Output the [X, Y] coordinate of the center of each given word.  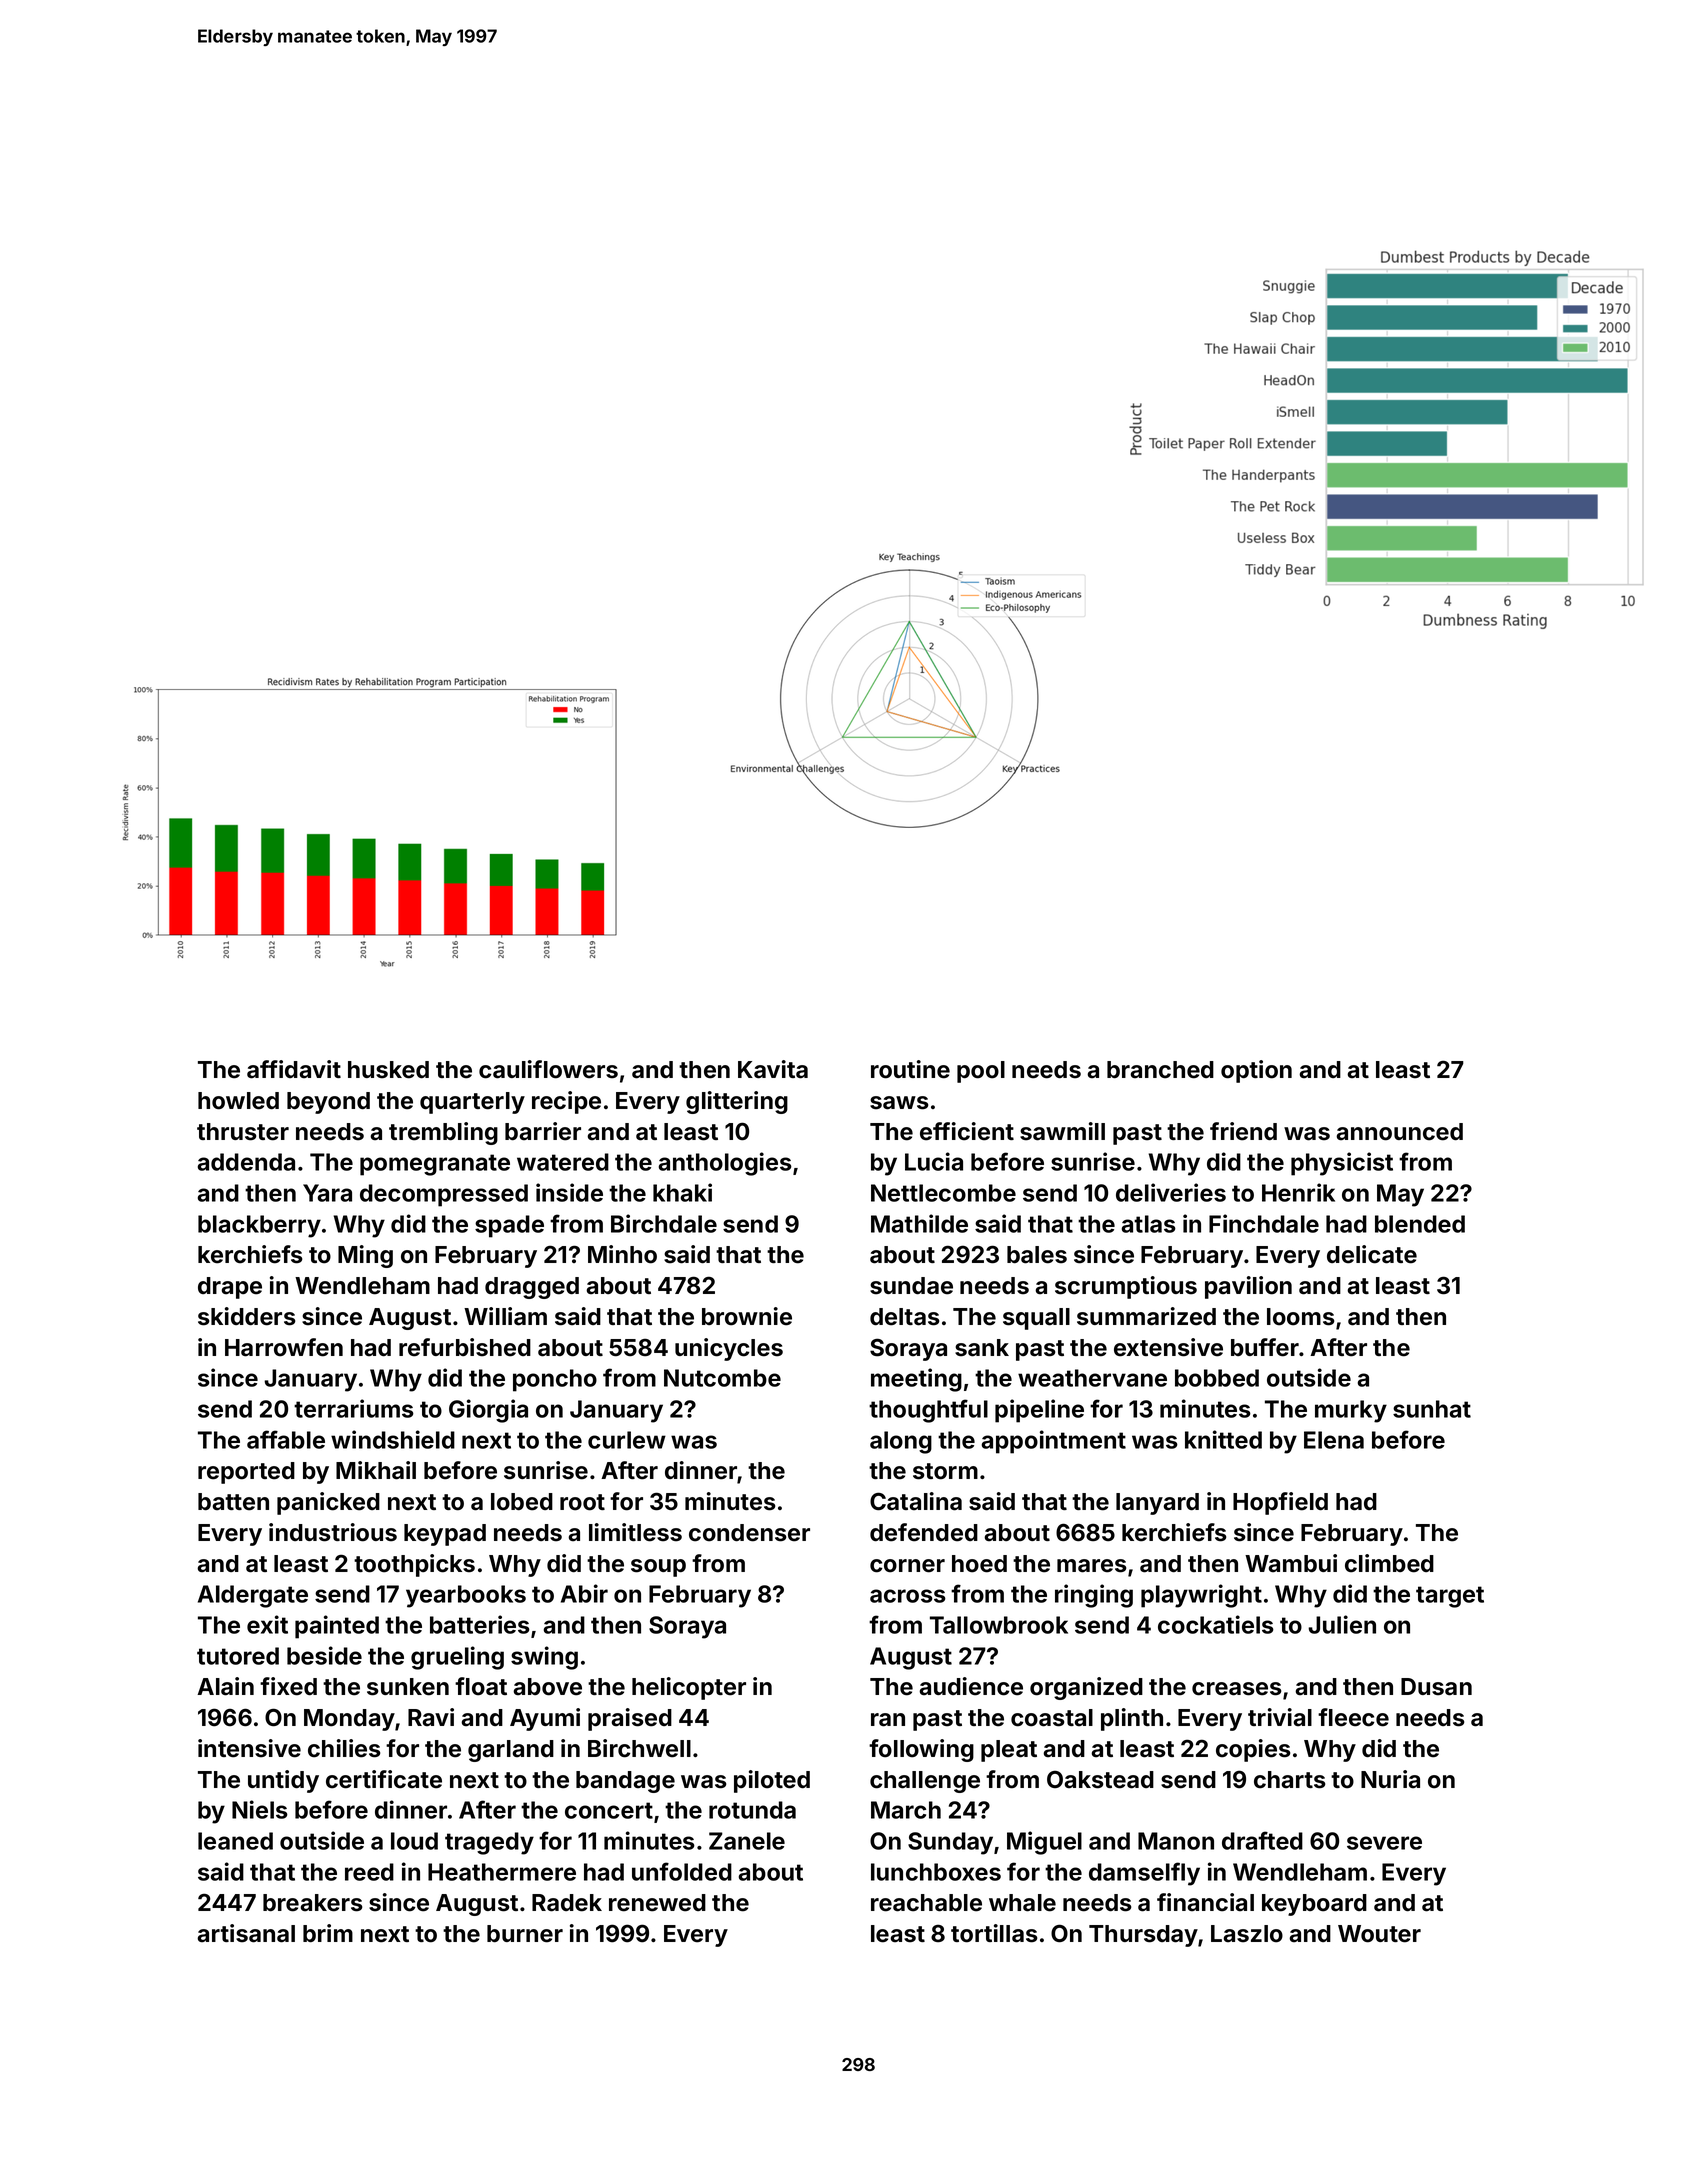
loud [414, 1841]
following [921, 1750]
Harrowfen [284, 1347]
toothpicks [414, 1565]
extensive [1168, 1347]
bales [1037, 1255]
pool [981, 1072]
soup [658, 1568]
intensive [249, 1748]
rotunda [752, 1810]
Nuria [1390, 1779]
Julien [1342, 1624]
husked [388, 1070]
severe [1384, 1843]
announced [1399, 1132]
